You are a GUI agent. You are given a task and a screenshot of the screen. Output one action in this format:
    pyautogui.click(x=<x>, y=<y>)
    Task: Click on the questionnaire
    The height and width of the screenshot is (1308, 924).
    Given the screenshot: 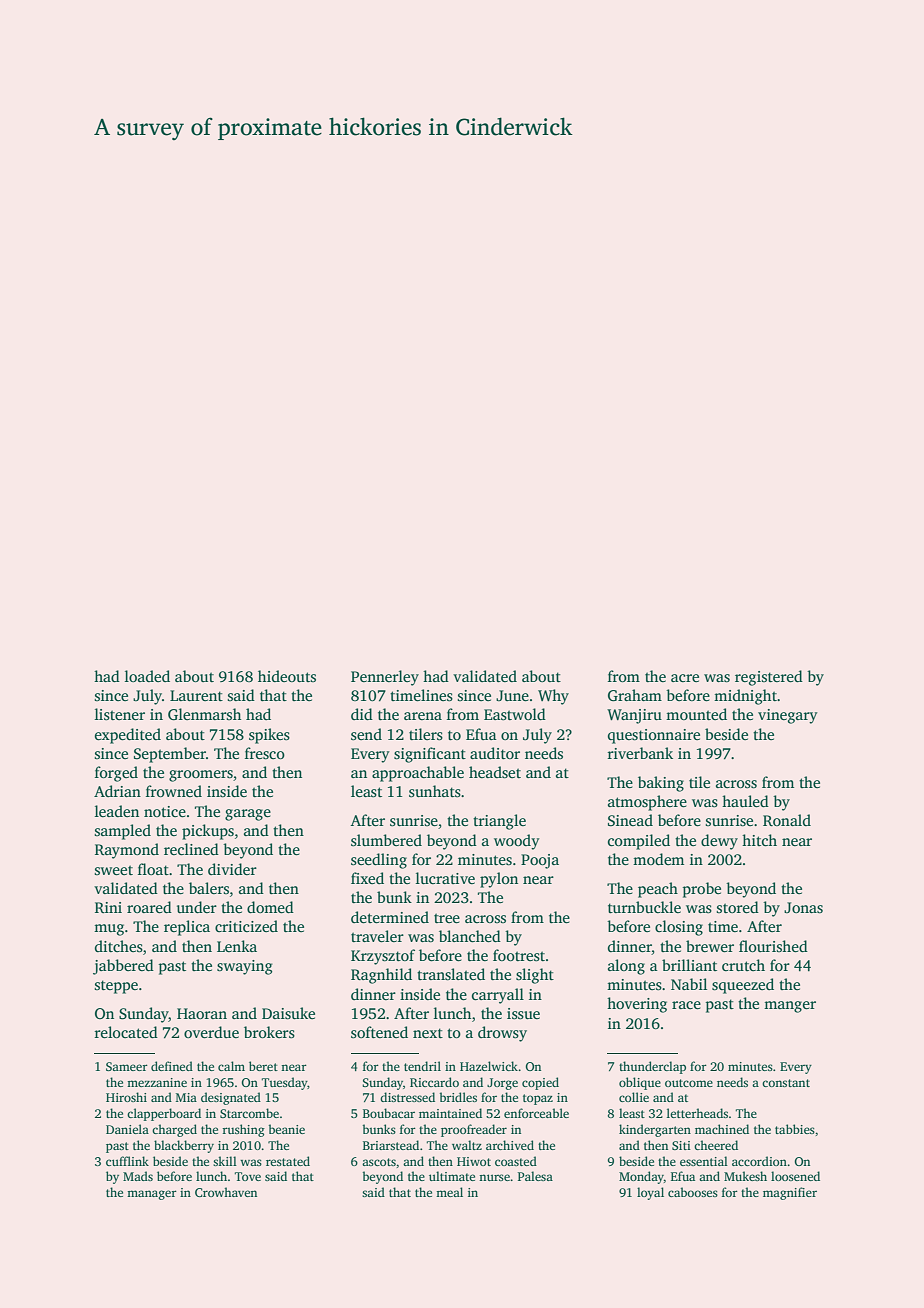 What is the action you would take?
    pyautogui.click(x=654, y=736)
